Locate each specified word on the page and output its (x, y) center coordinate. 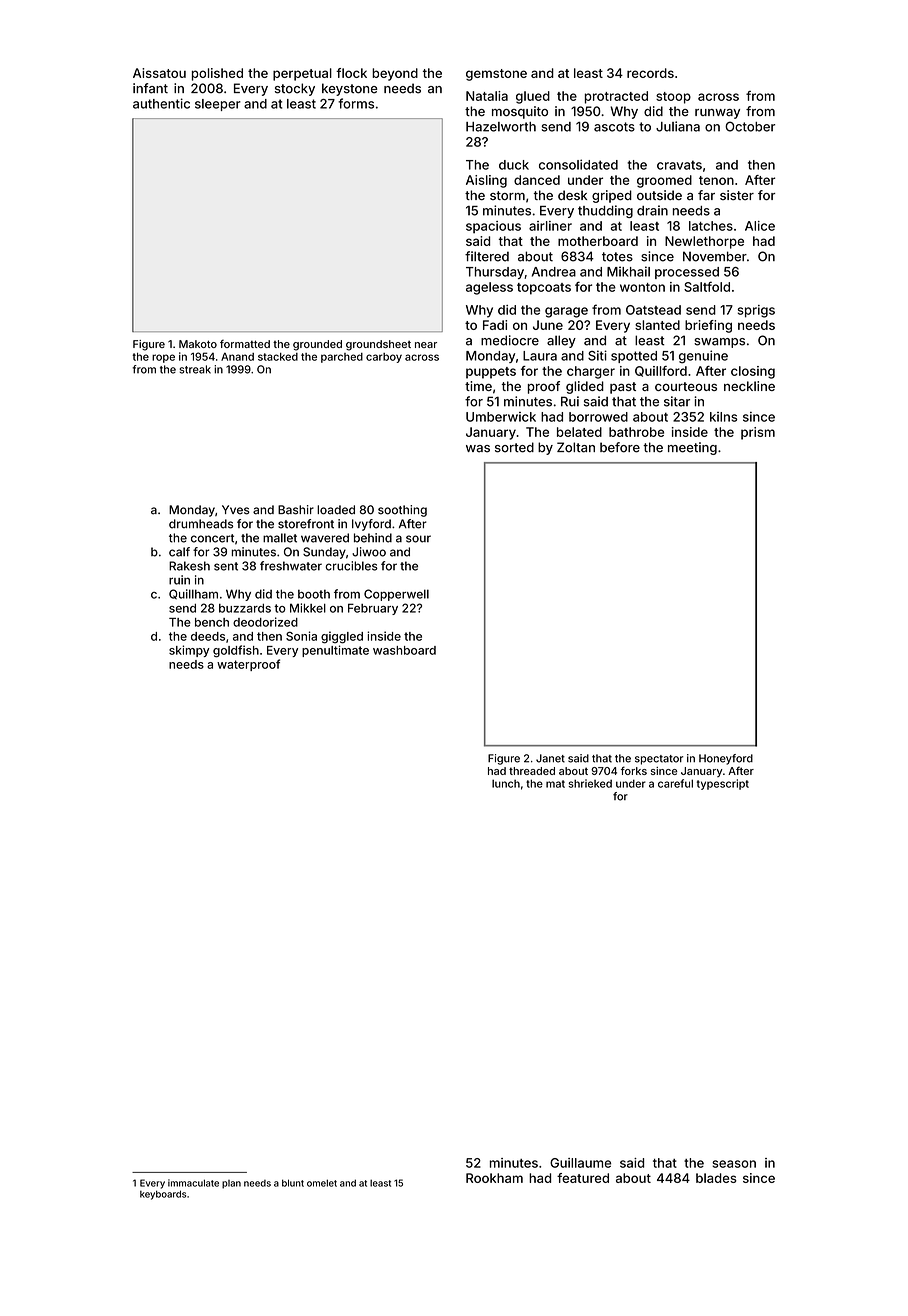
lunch (506, 783)
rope (163, 358)
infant (150, 88)
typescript (723, 784)
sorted (514, 447)
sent (226, 566)
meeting (692, 448)
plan (231, 1184)
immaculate (193, 1183)
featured (583, 1178)
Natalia (487, 96)
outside (659, 195)
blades (716, 1178)
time (478, 386)
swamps (719, 343)
